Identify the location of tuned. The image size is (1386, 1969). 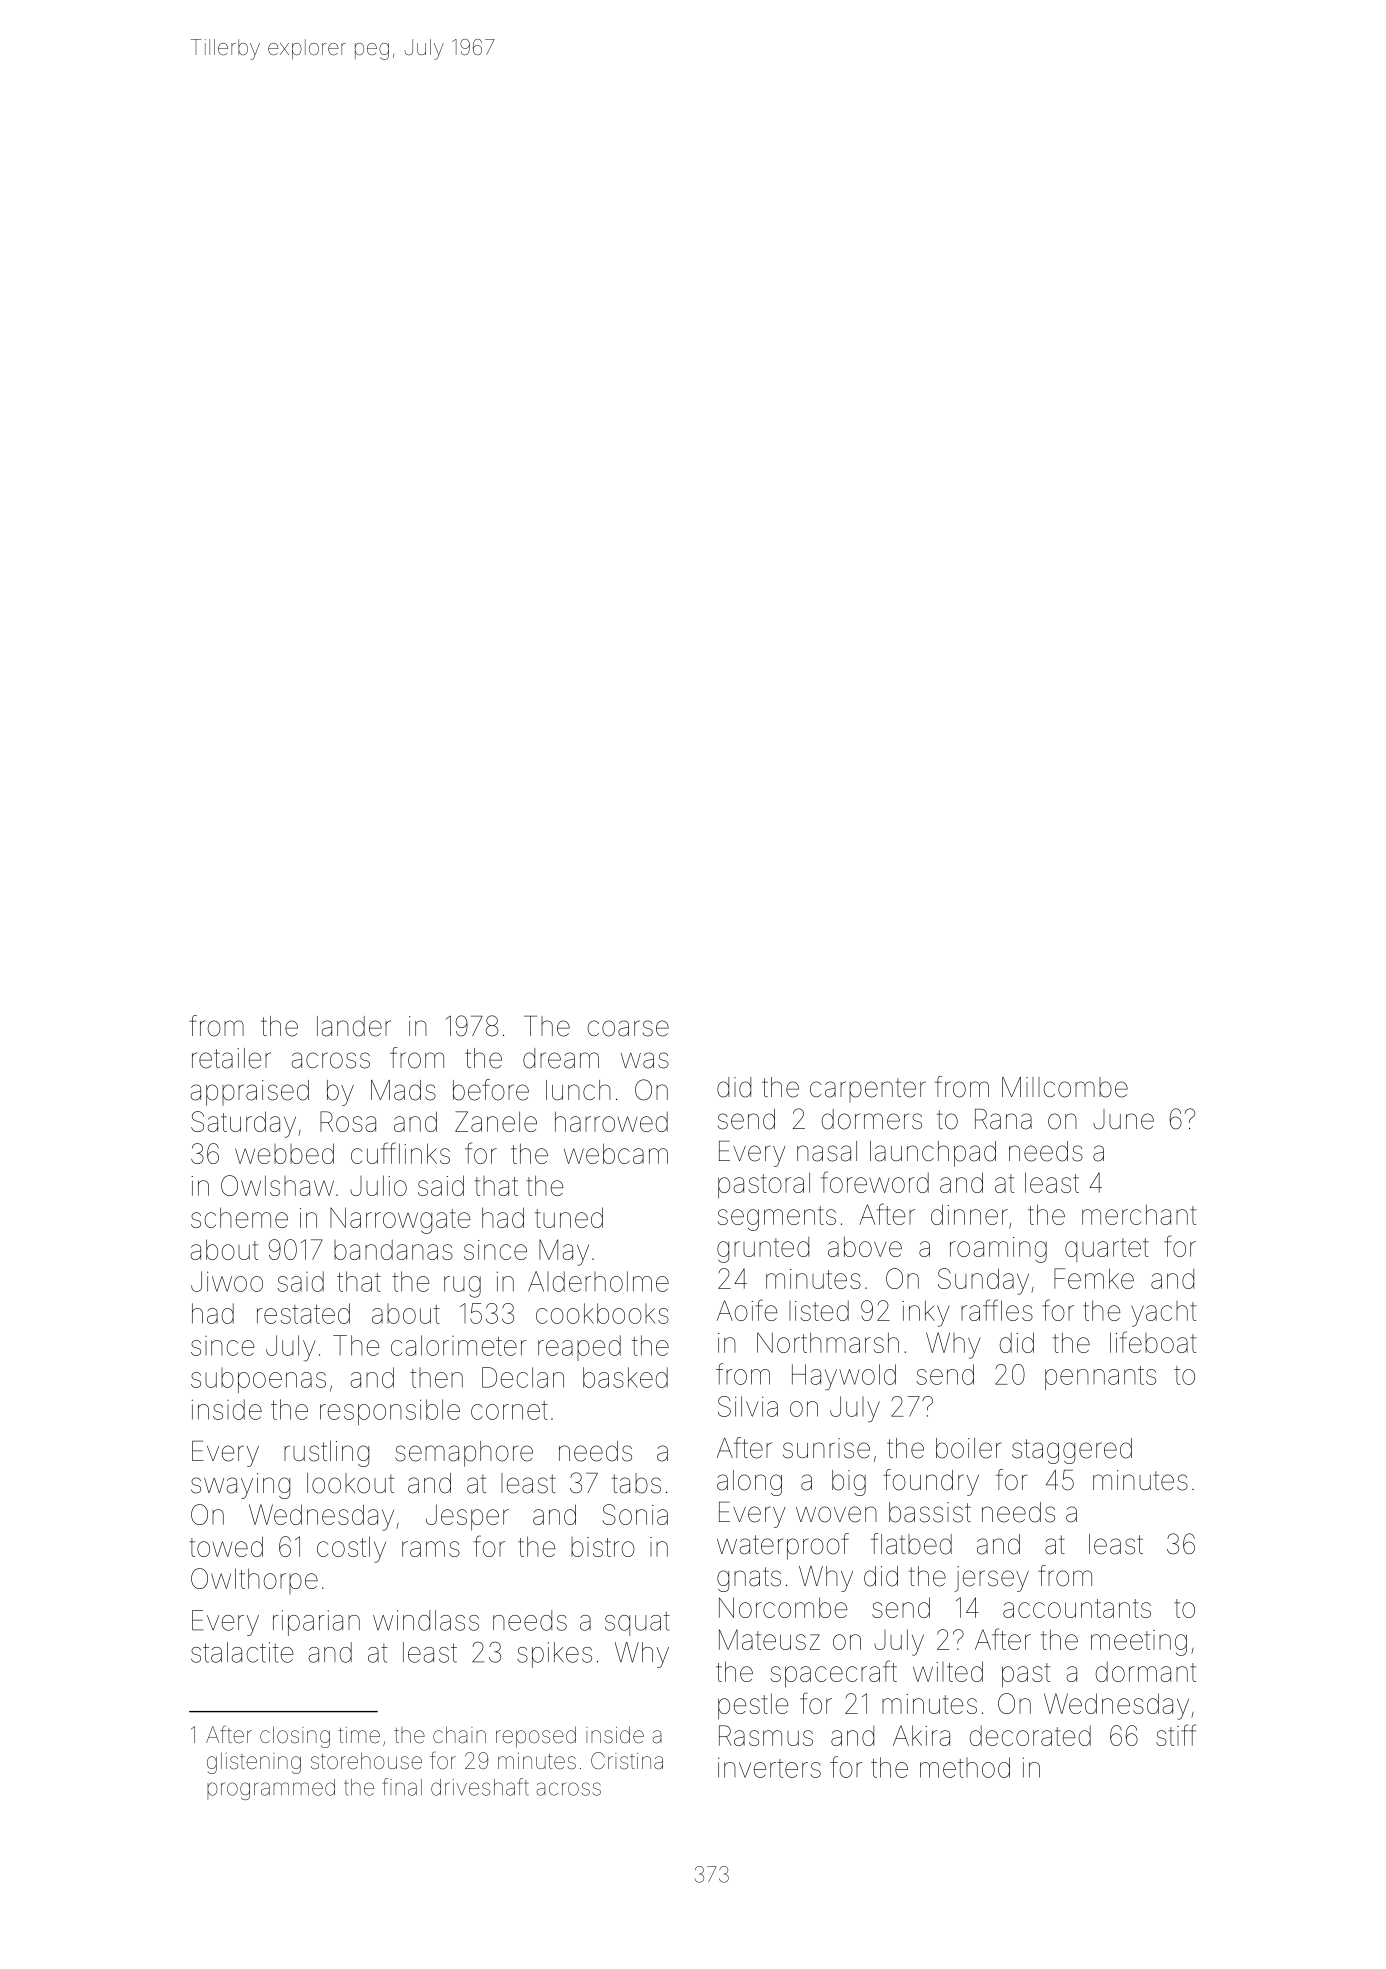
(569, 1217).
